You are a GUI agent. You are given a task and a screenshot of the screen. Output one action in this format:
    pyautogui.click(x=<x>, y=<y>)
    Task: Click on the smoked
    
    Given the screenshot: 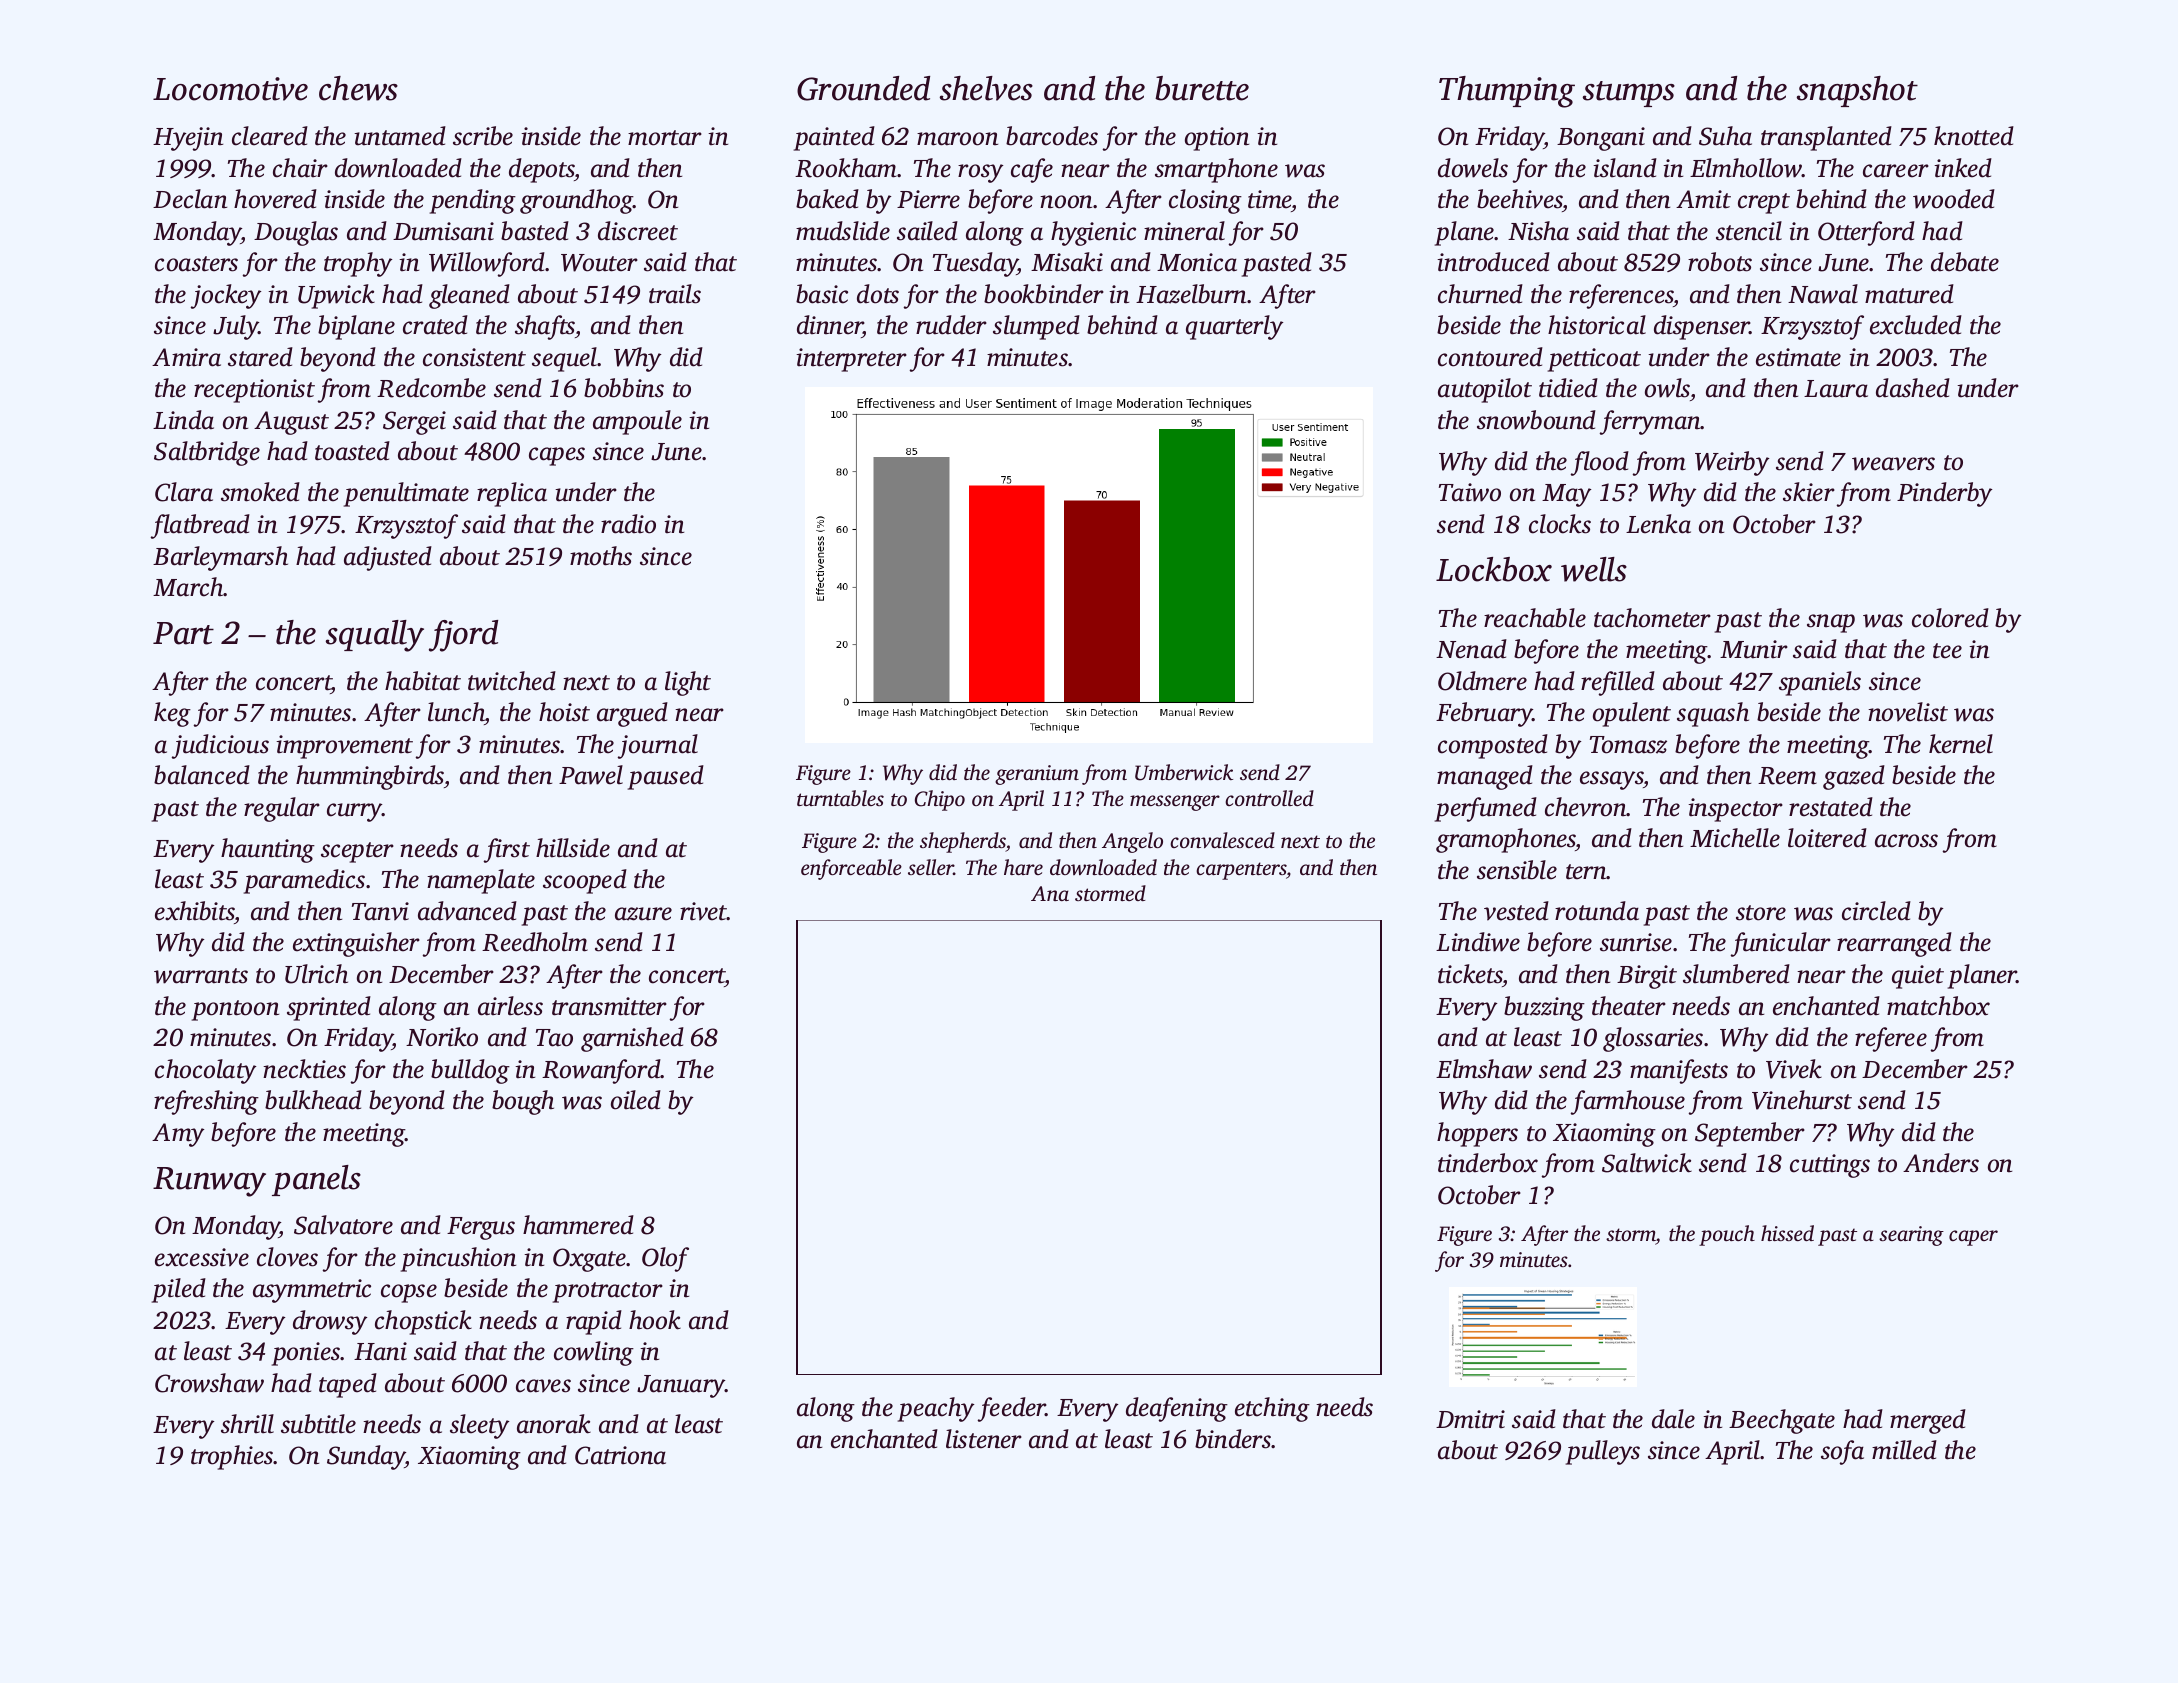 What is the action you would take?
    pyautogui.click(x=260, y=492)
